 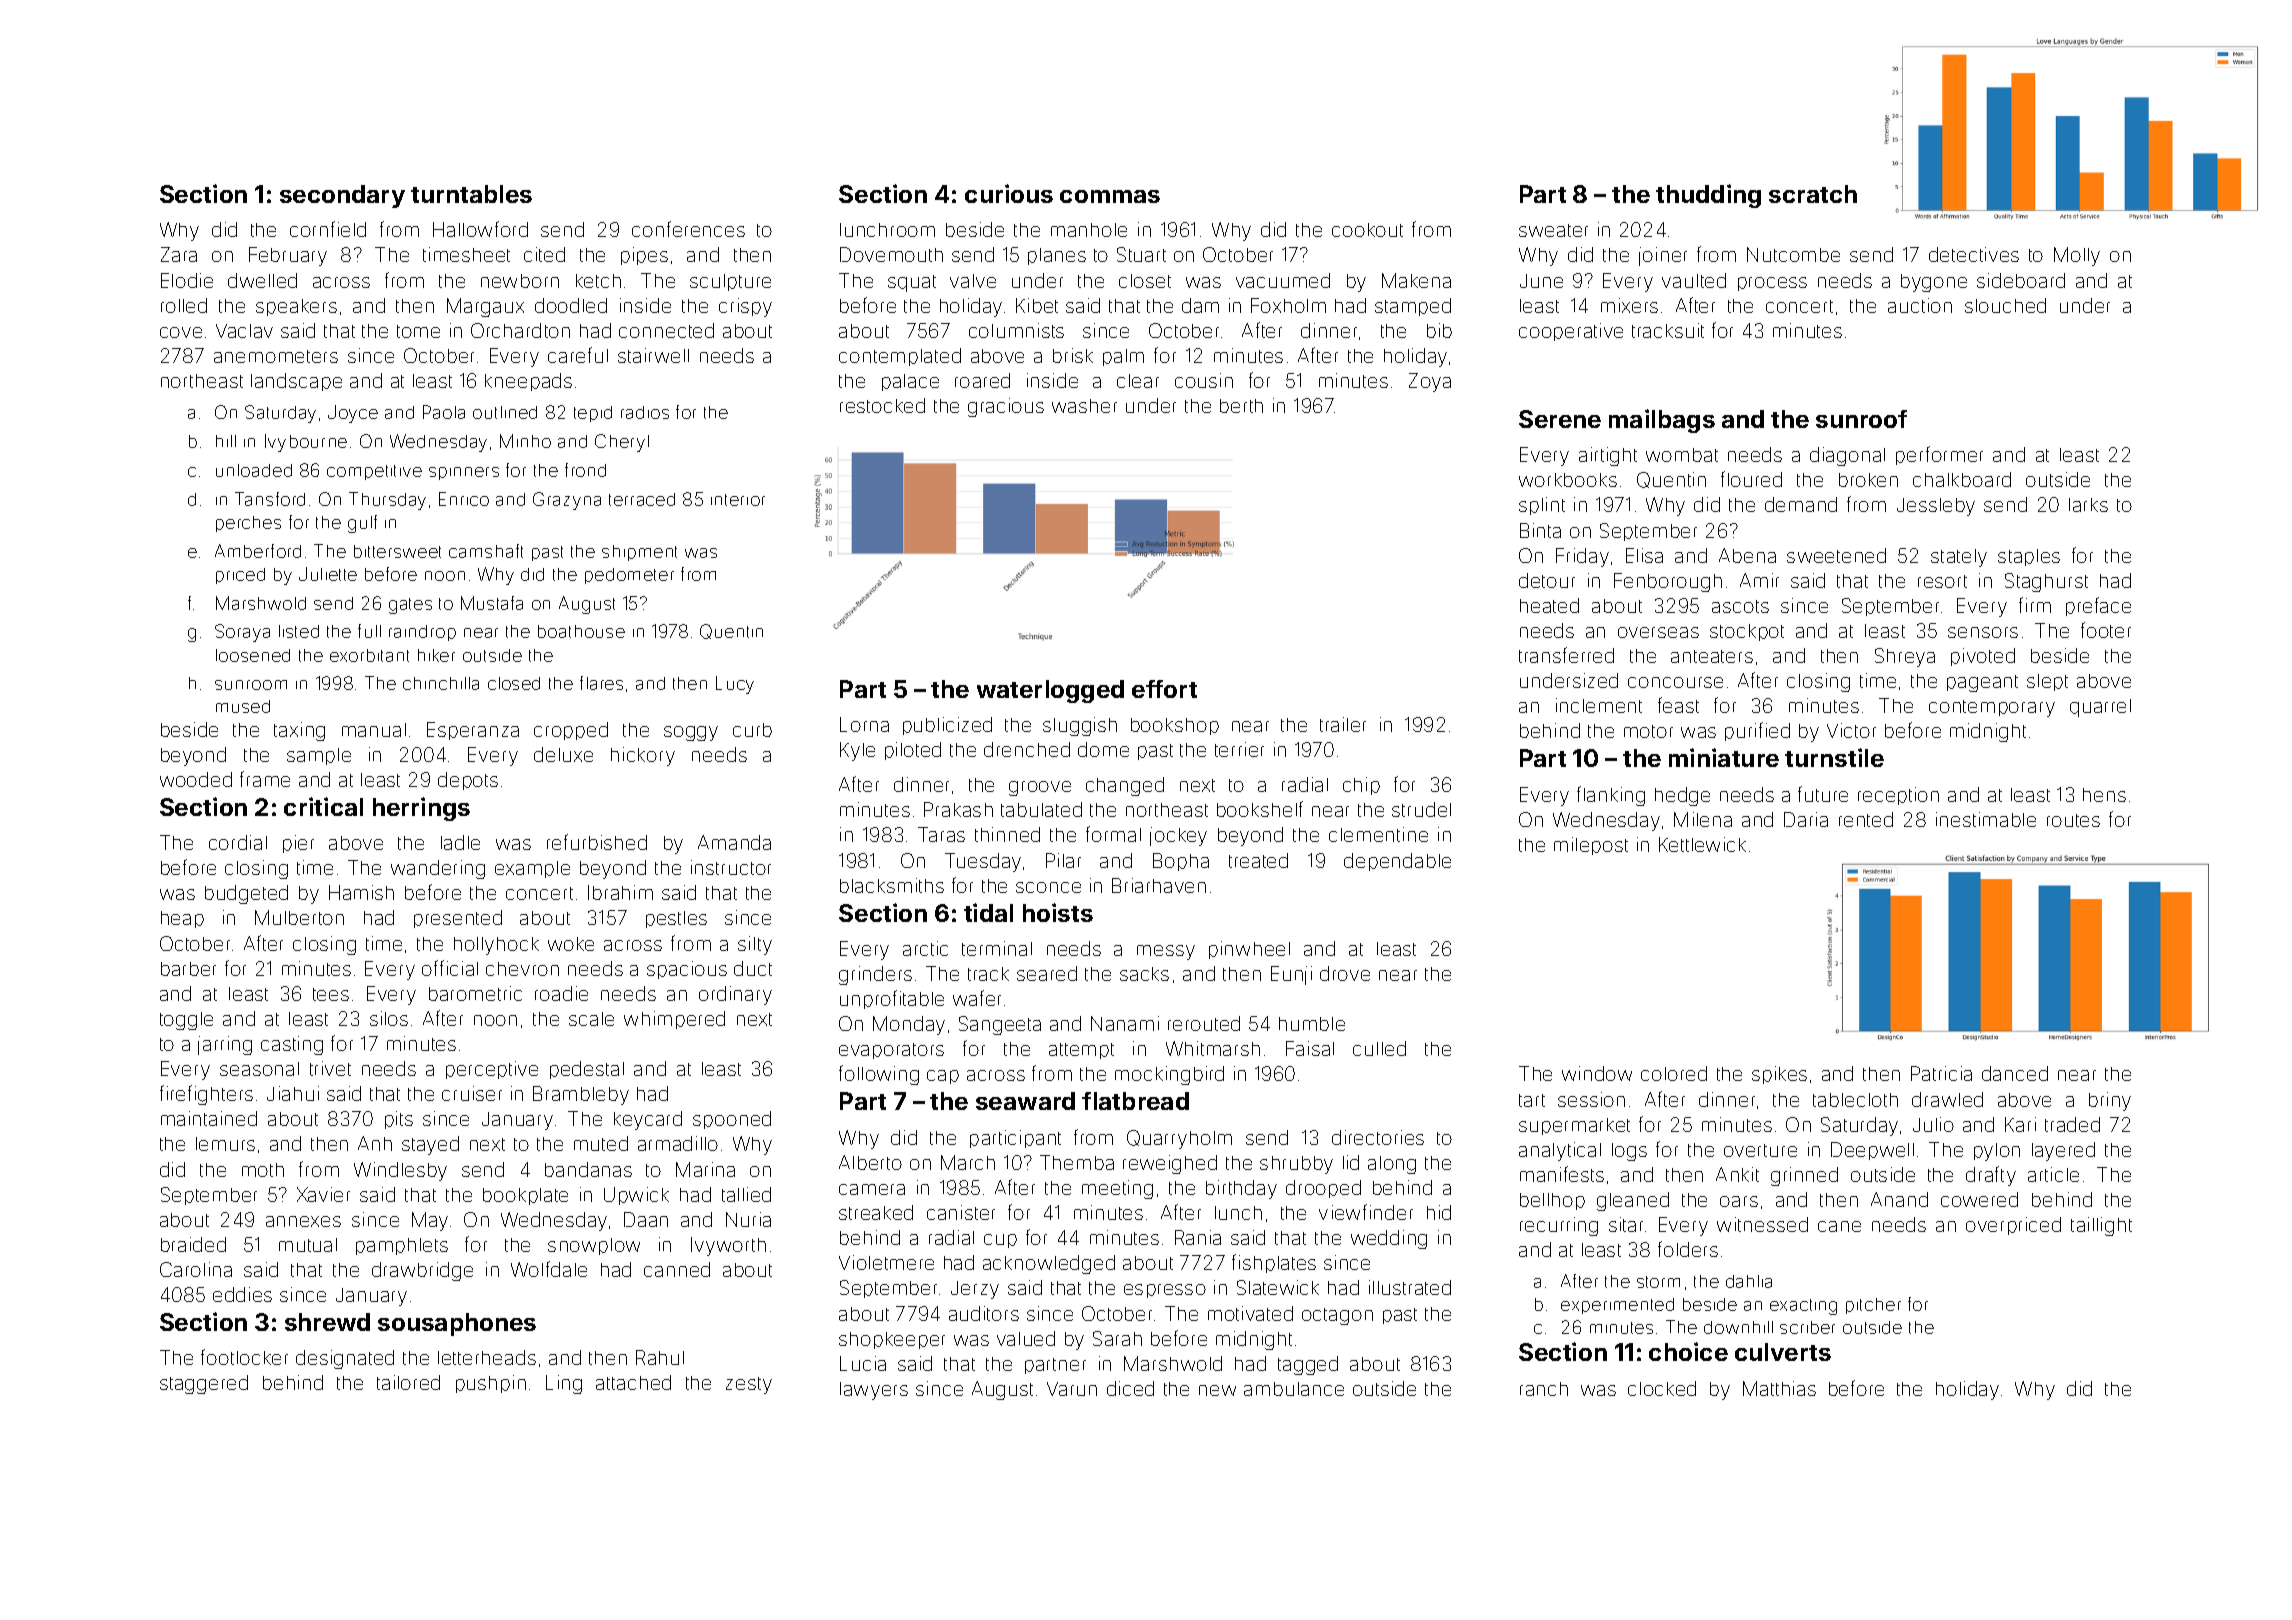 I want to click on heap, so click(x=182, y=919).
